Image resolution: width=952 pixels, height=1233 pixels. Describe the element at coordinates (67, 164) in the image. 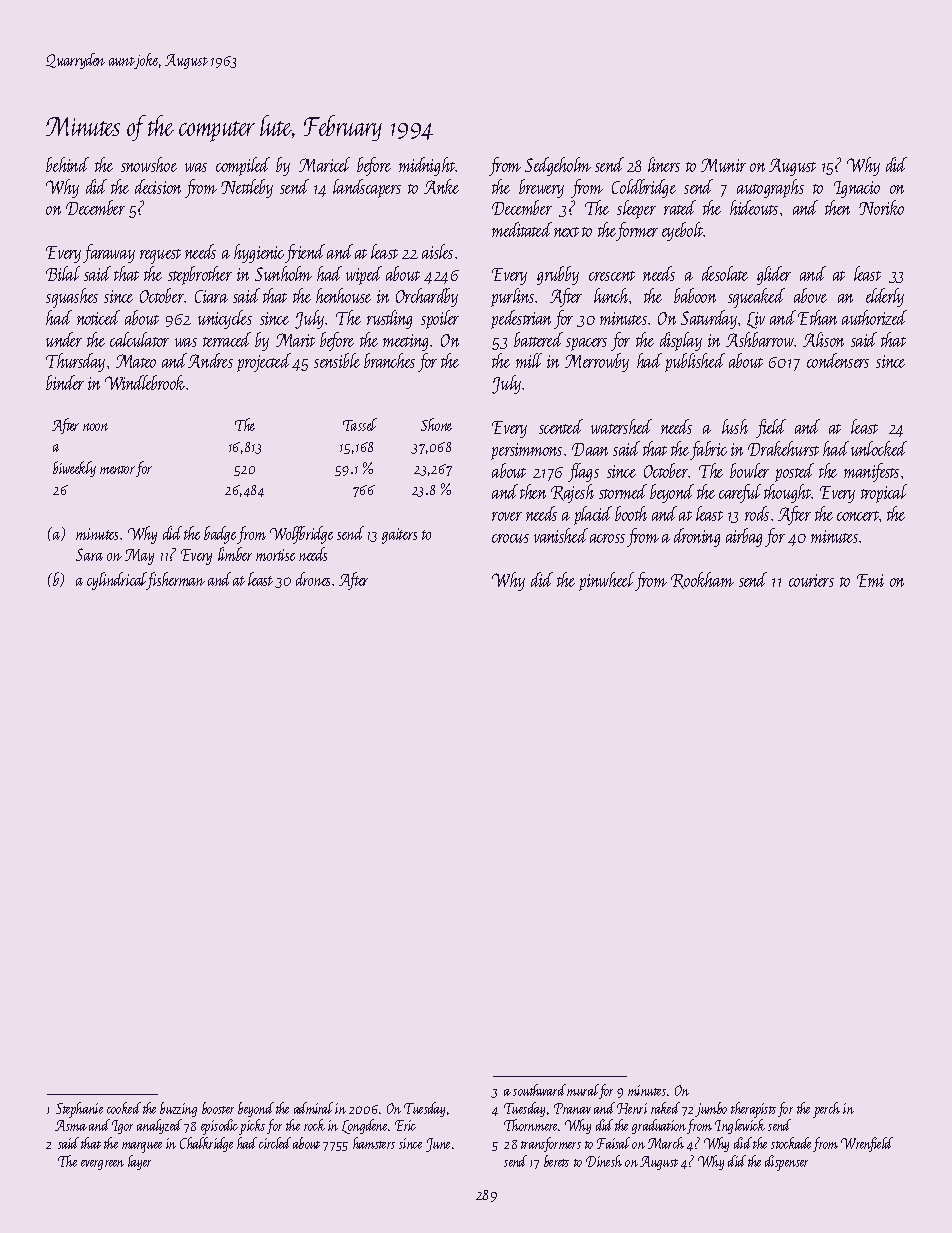

I see `behind` at that location.
